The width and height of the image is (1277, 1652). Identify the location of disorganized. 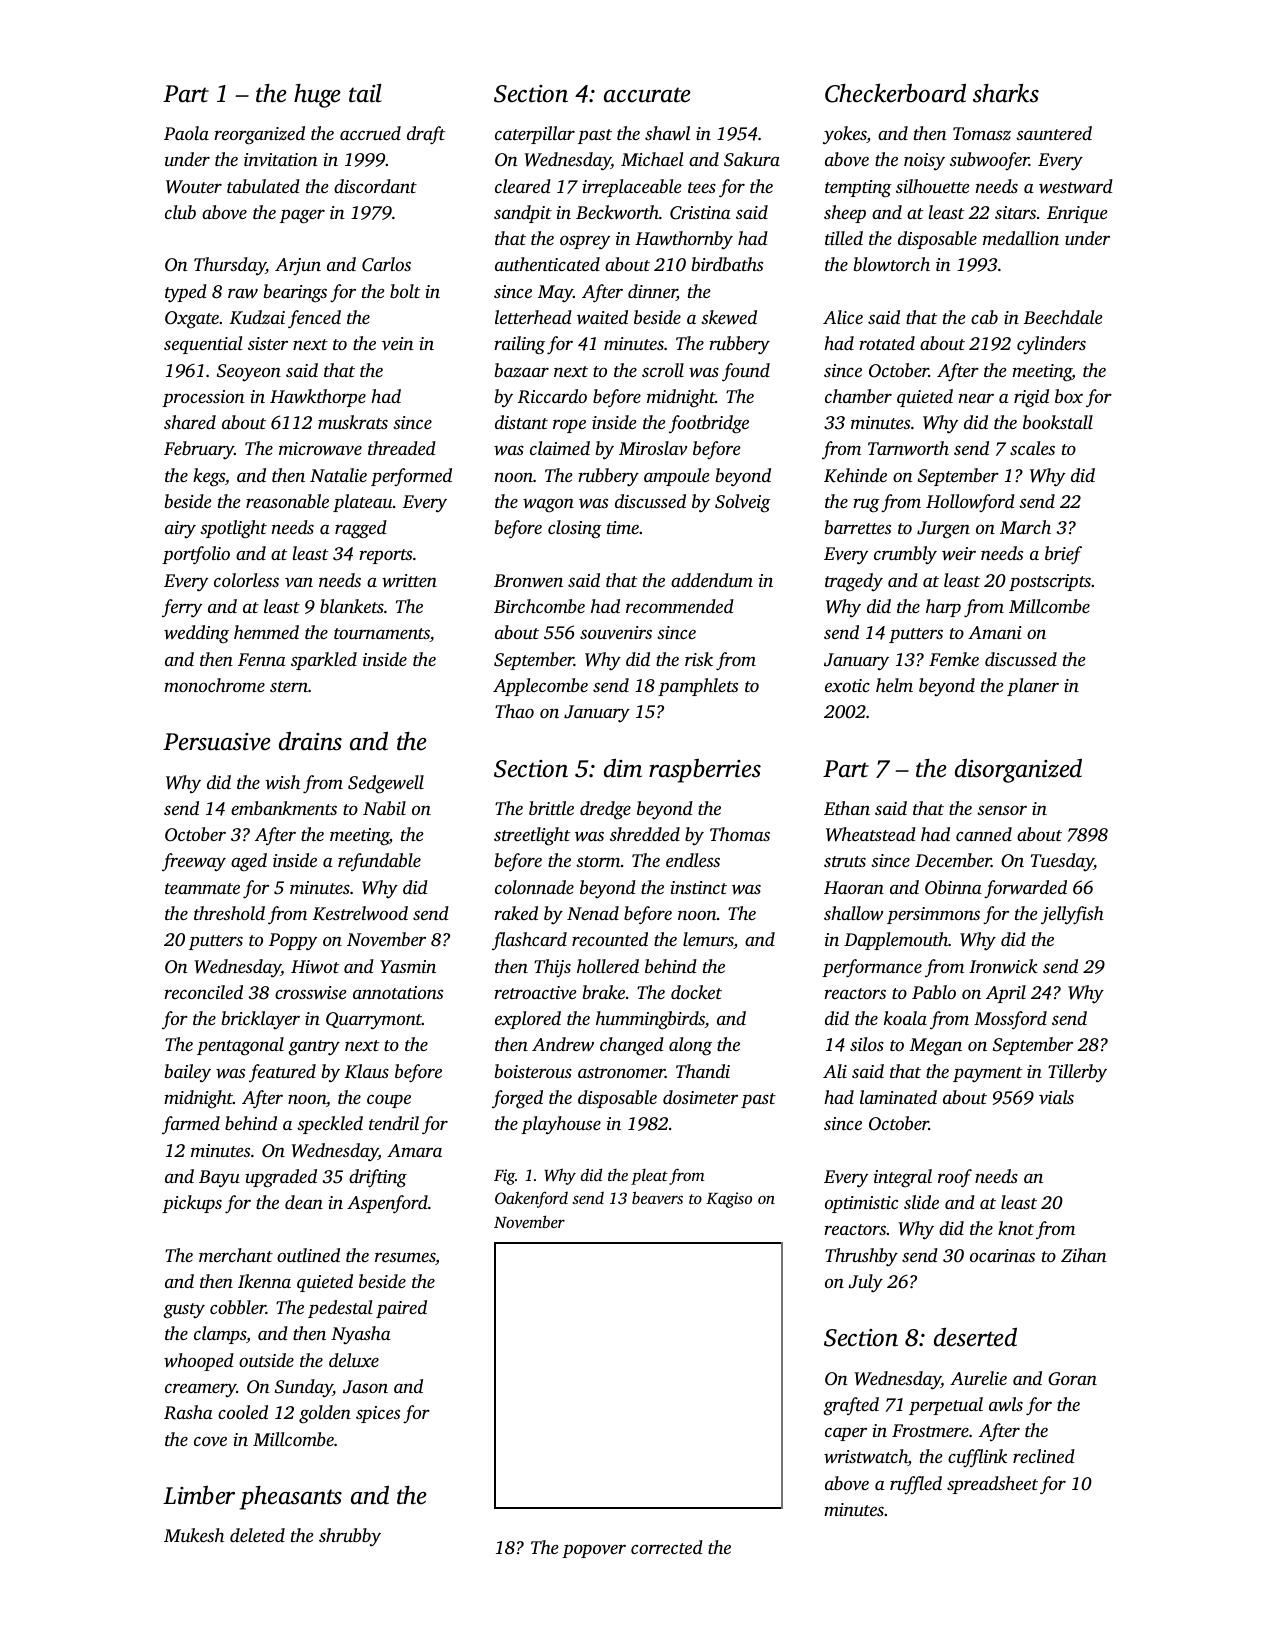
(1018, 770).
